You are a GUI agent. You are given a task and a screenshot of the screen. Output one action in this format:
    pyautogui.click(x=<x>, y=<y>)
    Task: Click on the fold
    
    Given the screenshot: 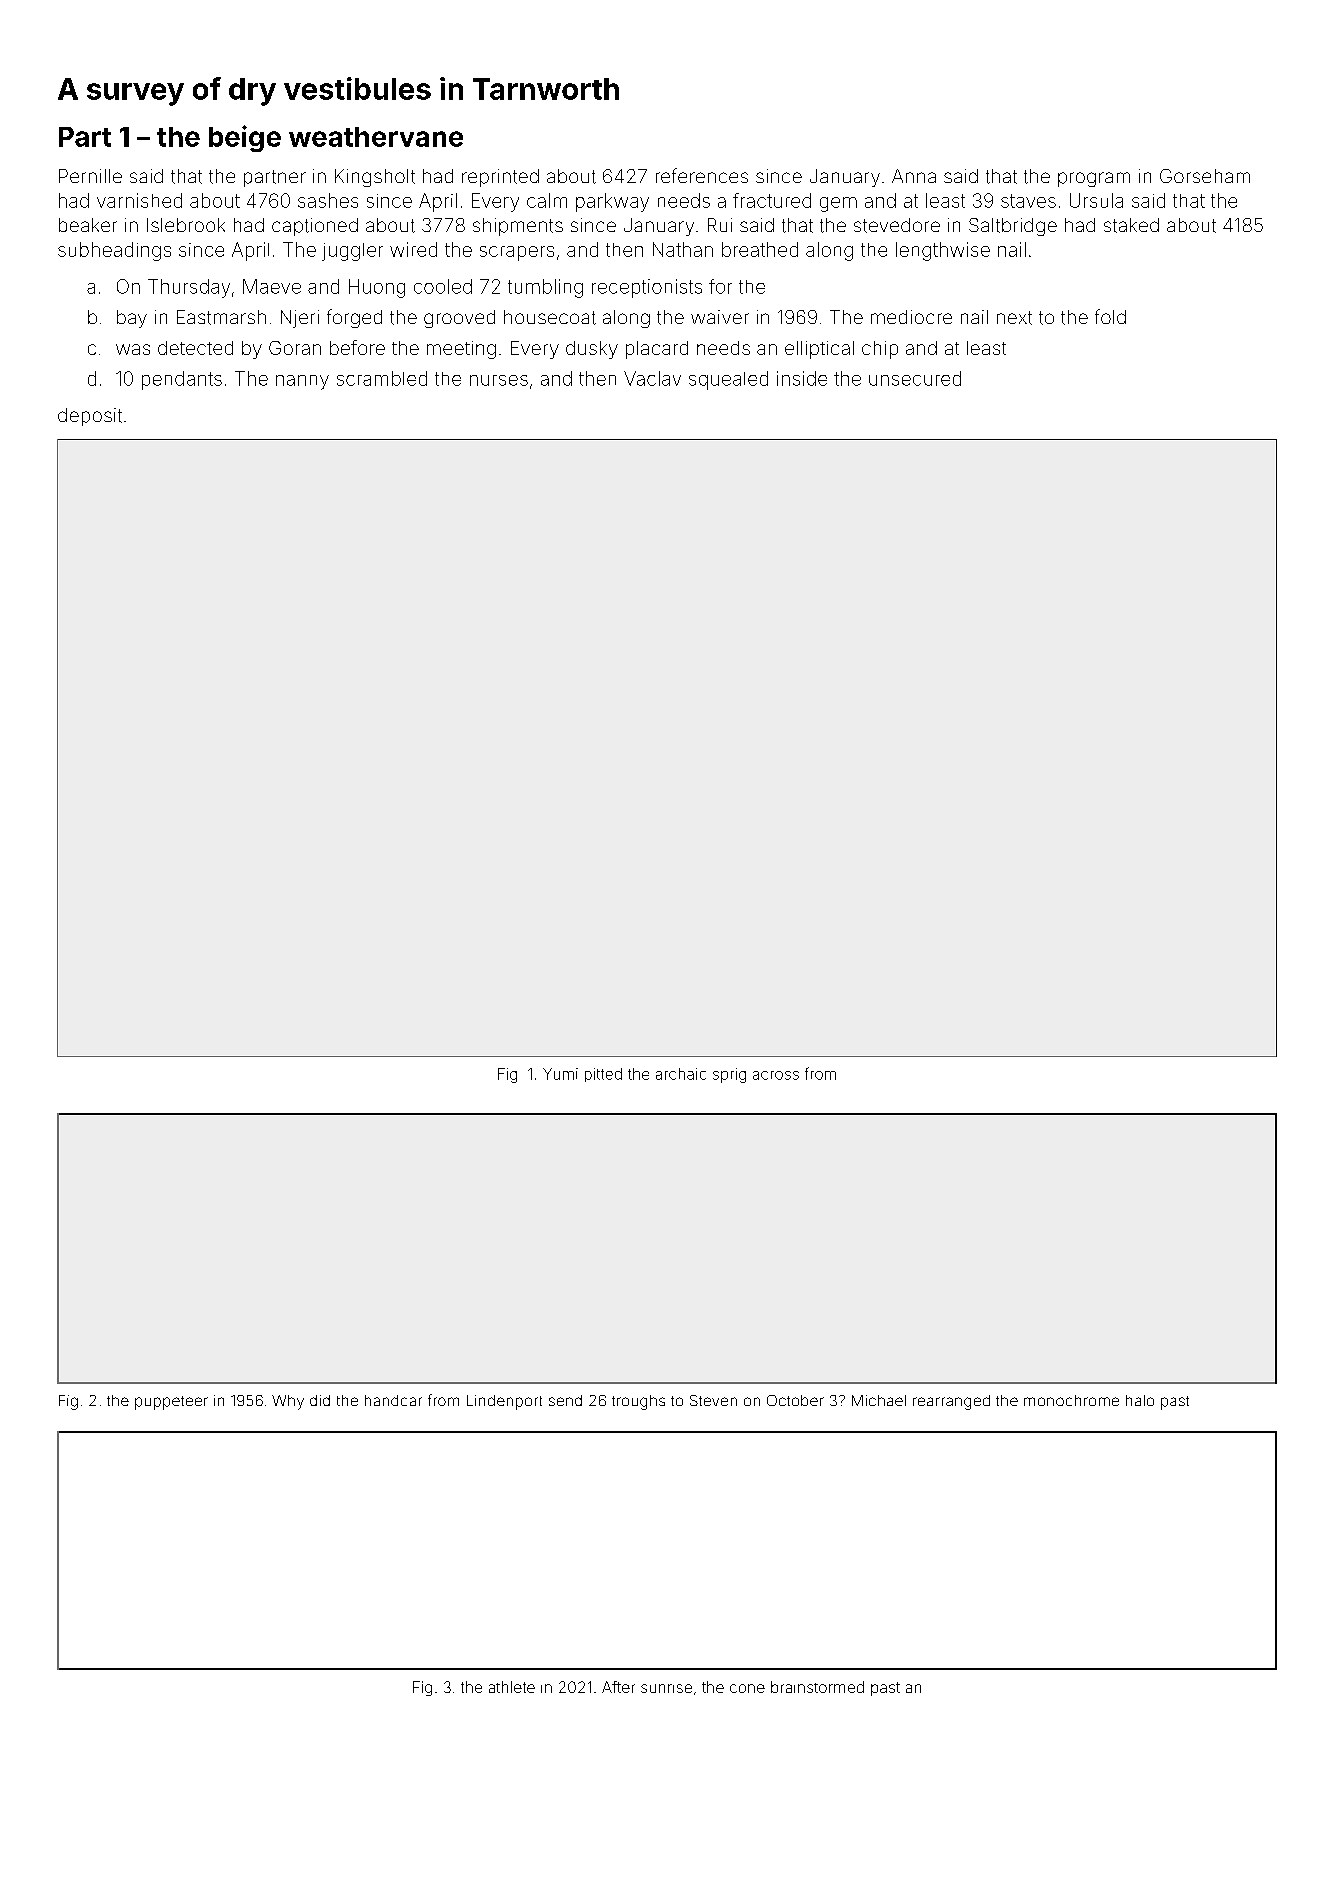 What is the action you would take?
    pyautogui.click(x=1110, y=316)
